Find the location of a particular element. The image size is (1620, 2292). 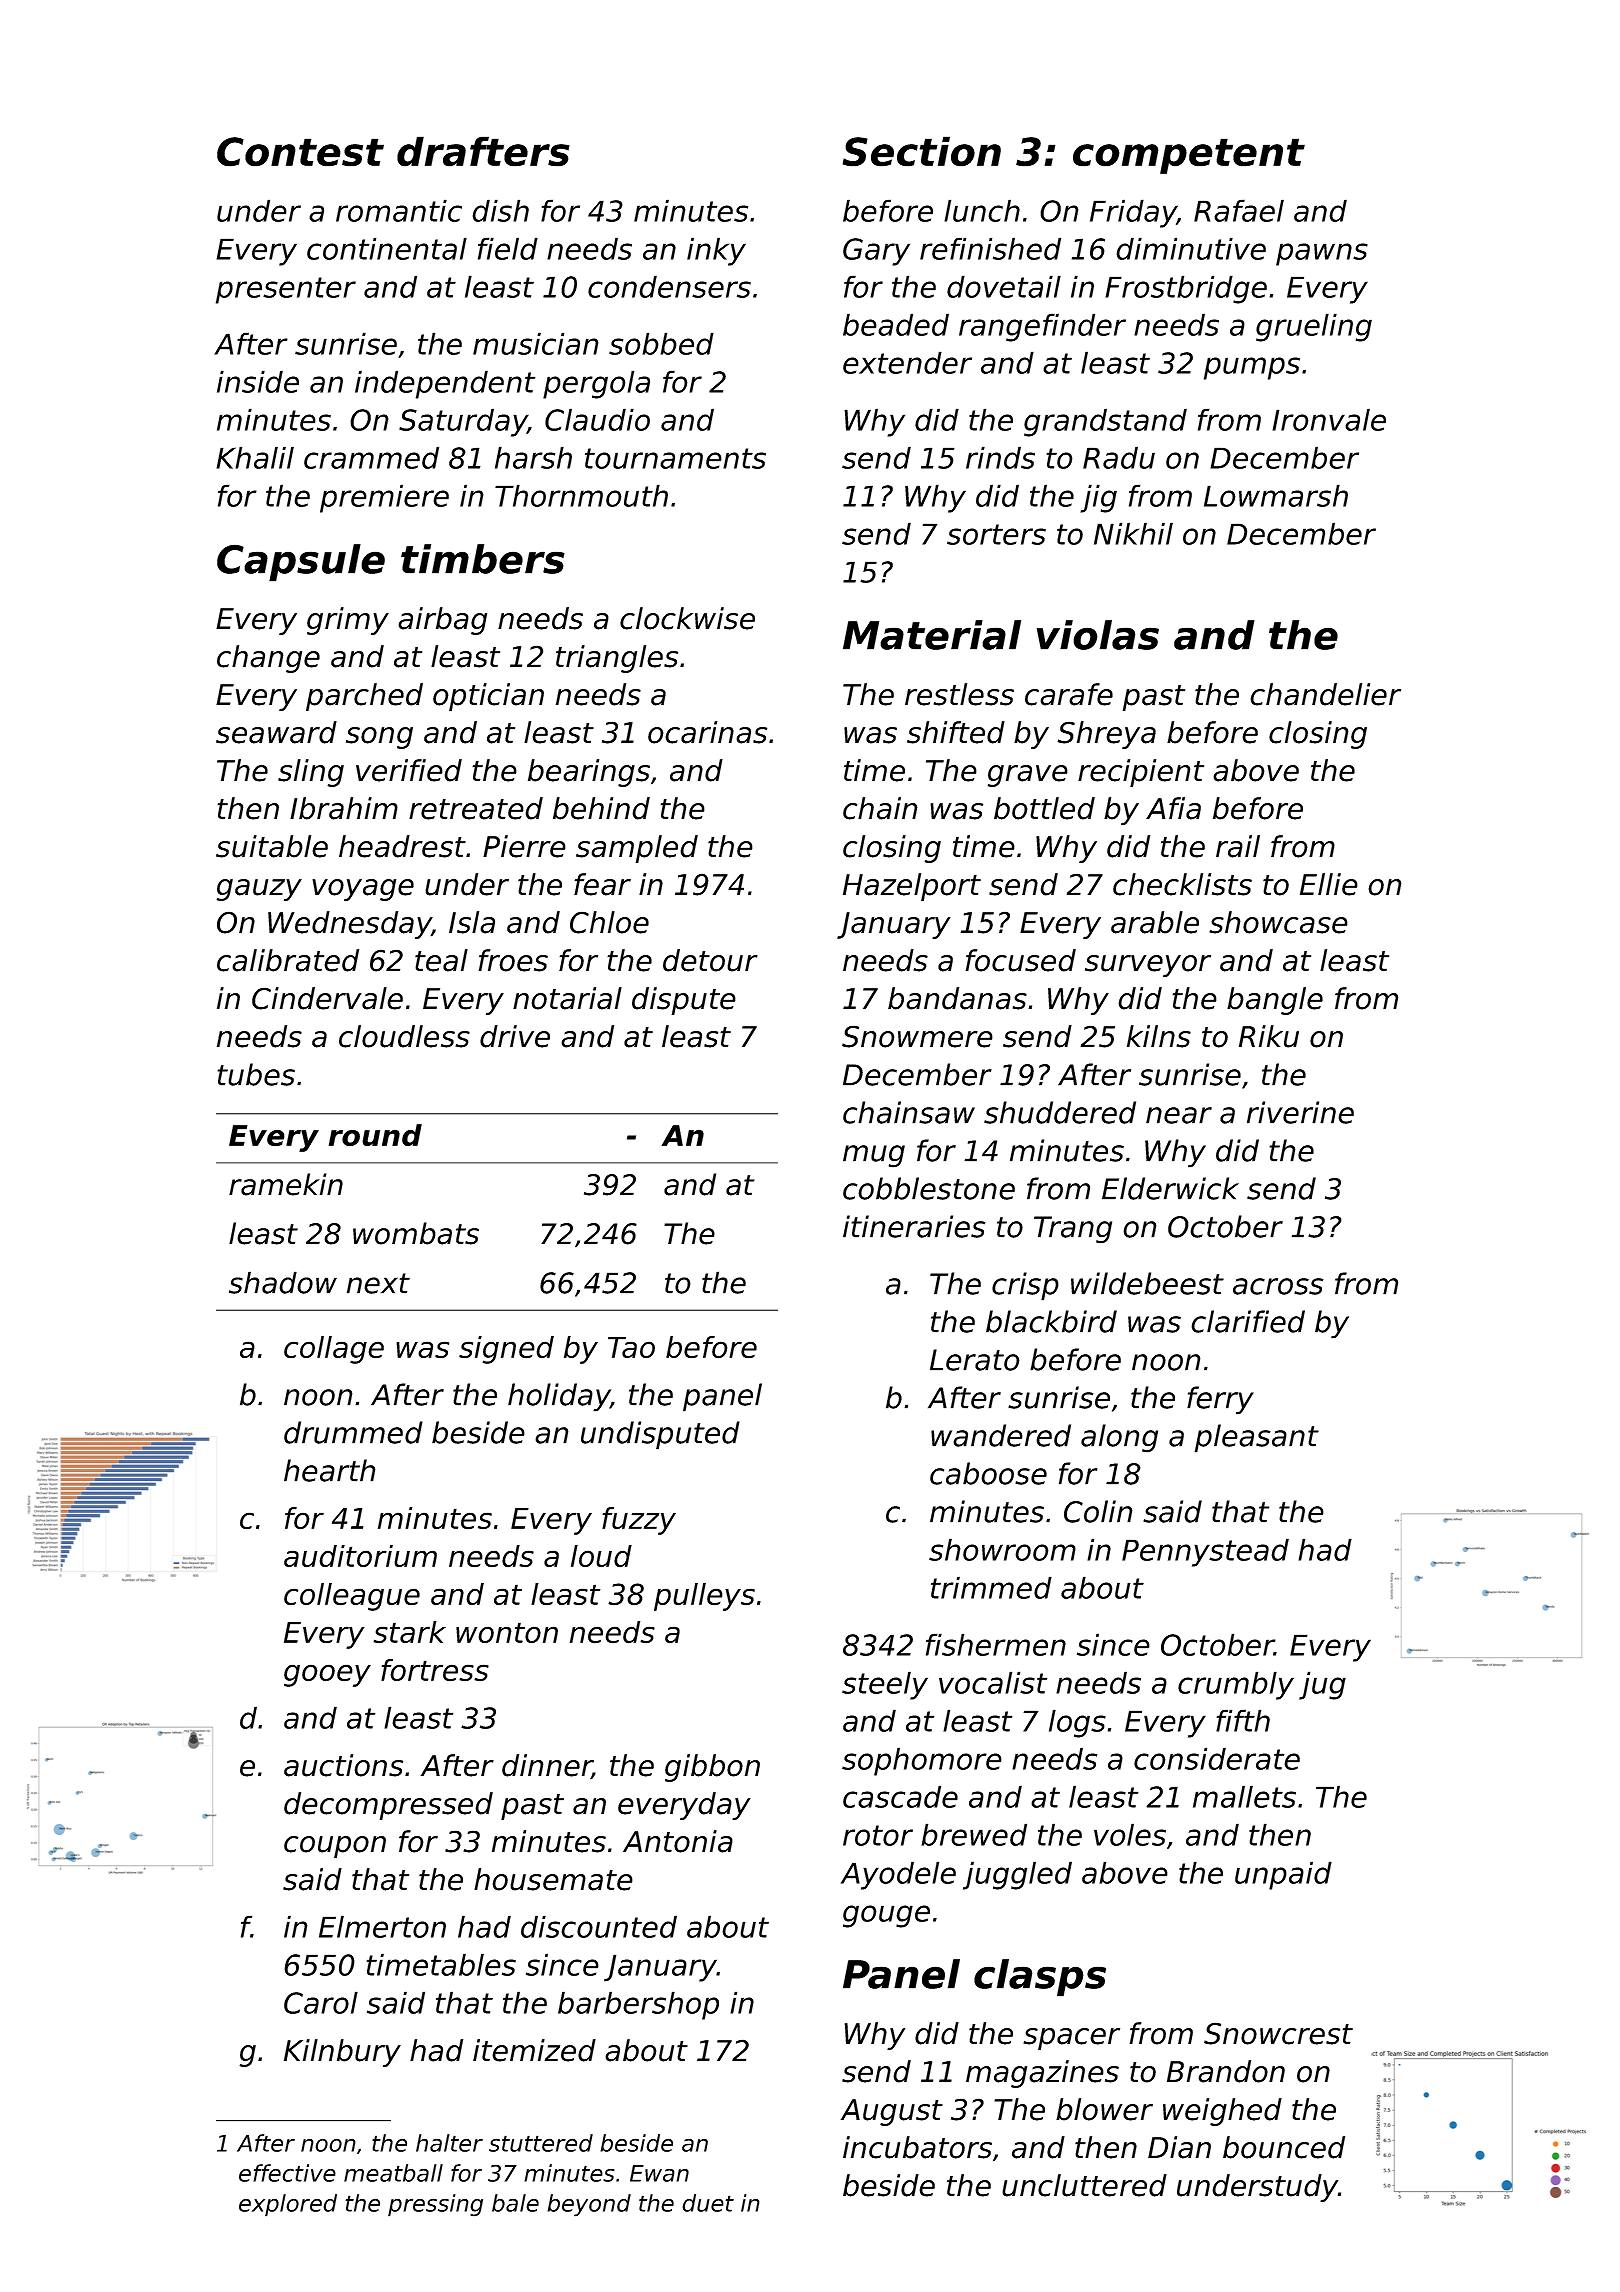

auditorium is located at coordinates (360, 1556).
